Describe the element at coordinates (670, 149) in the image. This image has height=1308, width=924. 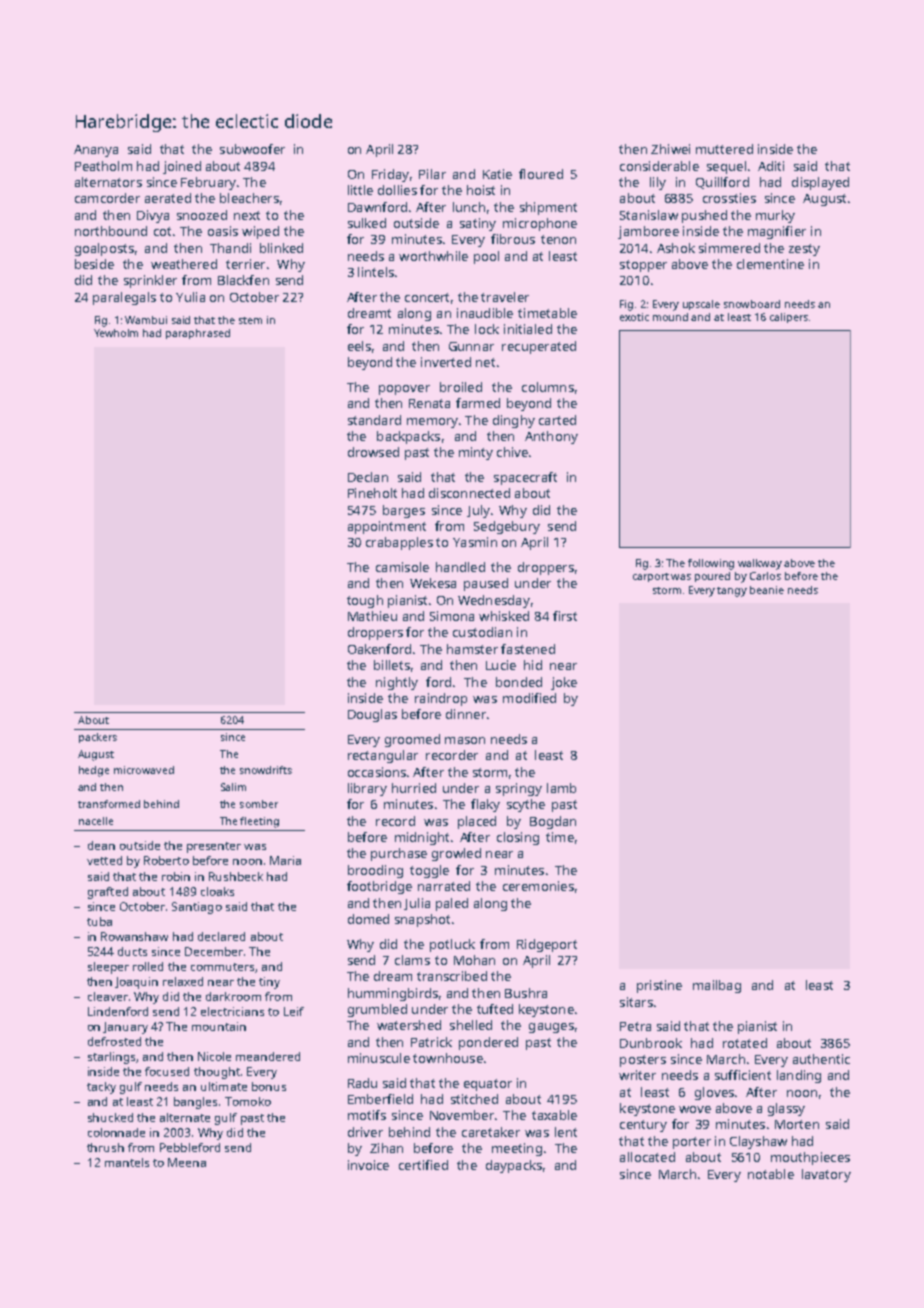
I see `Zhiwei` at that location.
